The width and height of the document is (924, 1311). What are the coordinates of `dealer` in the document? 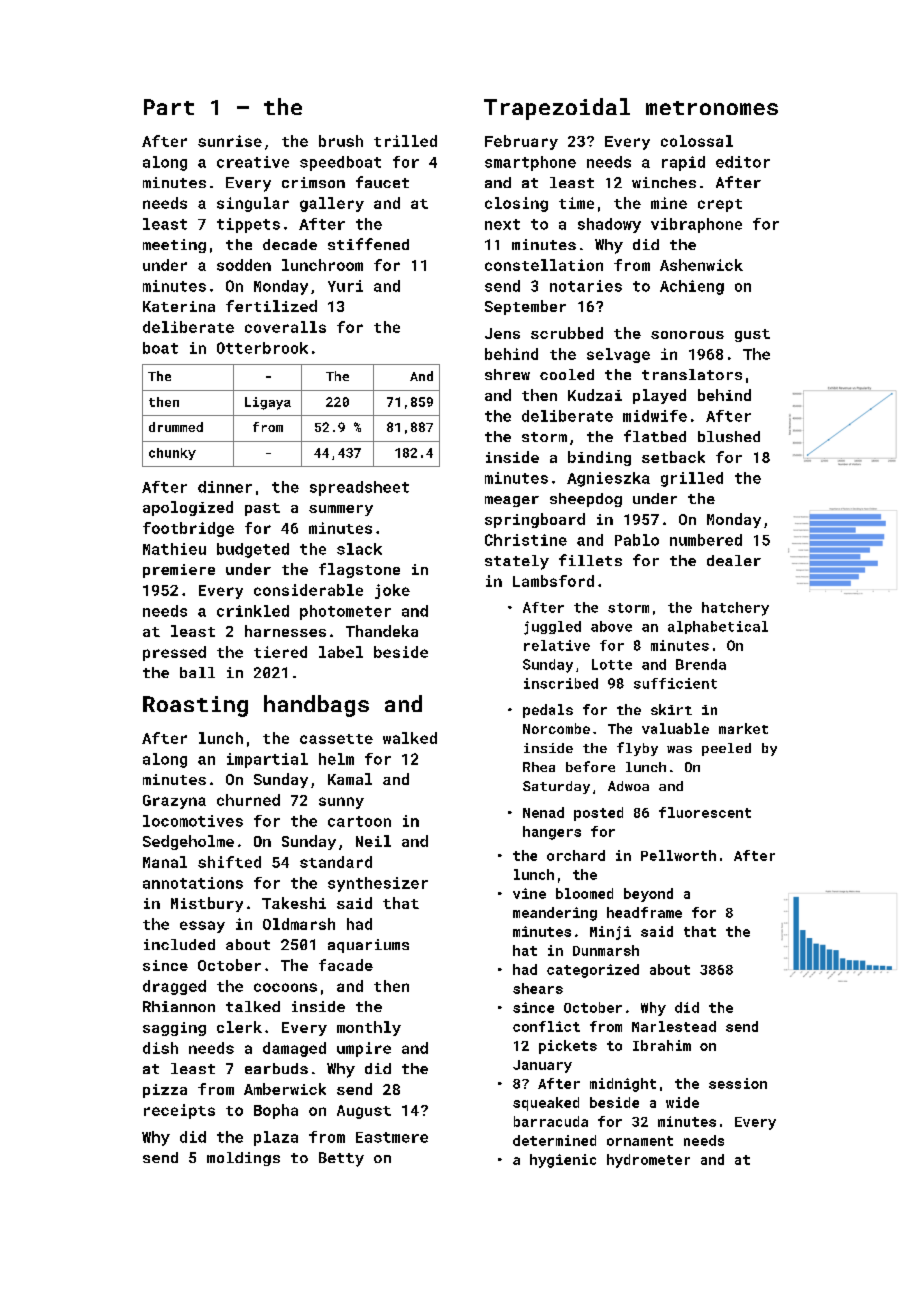 It's located at (734, 560).
